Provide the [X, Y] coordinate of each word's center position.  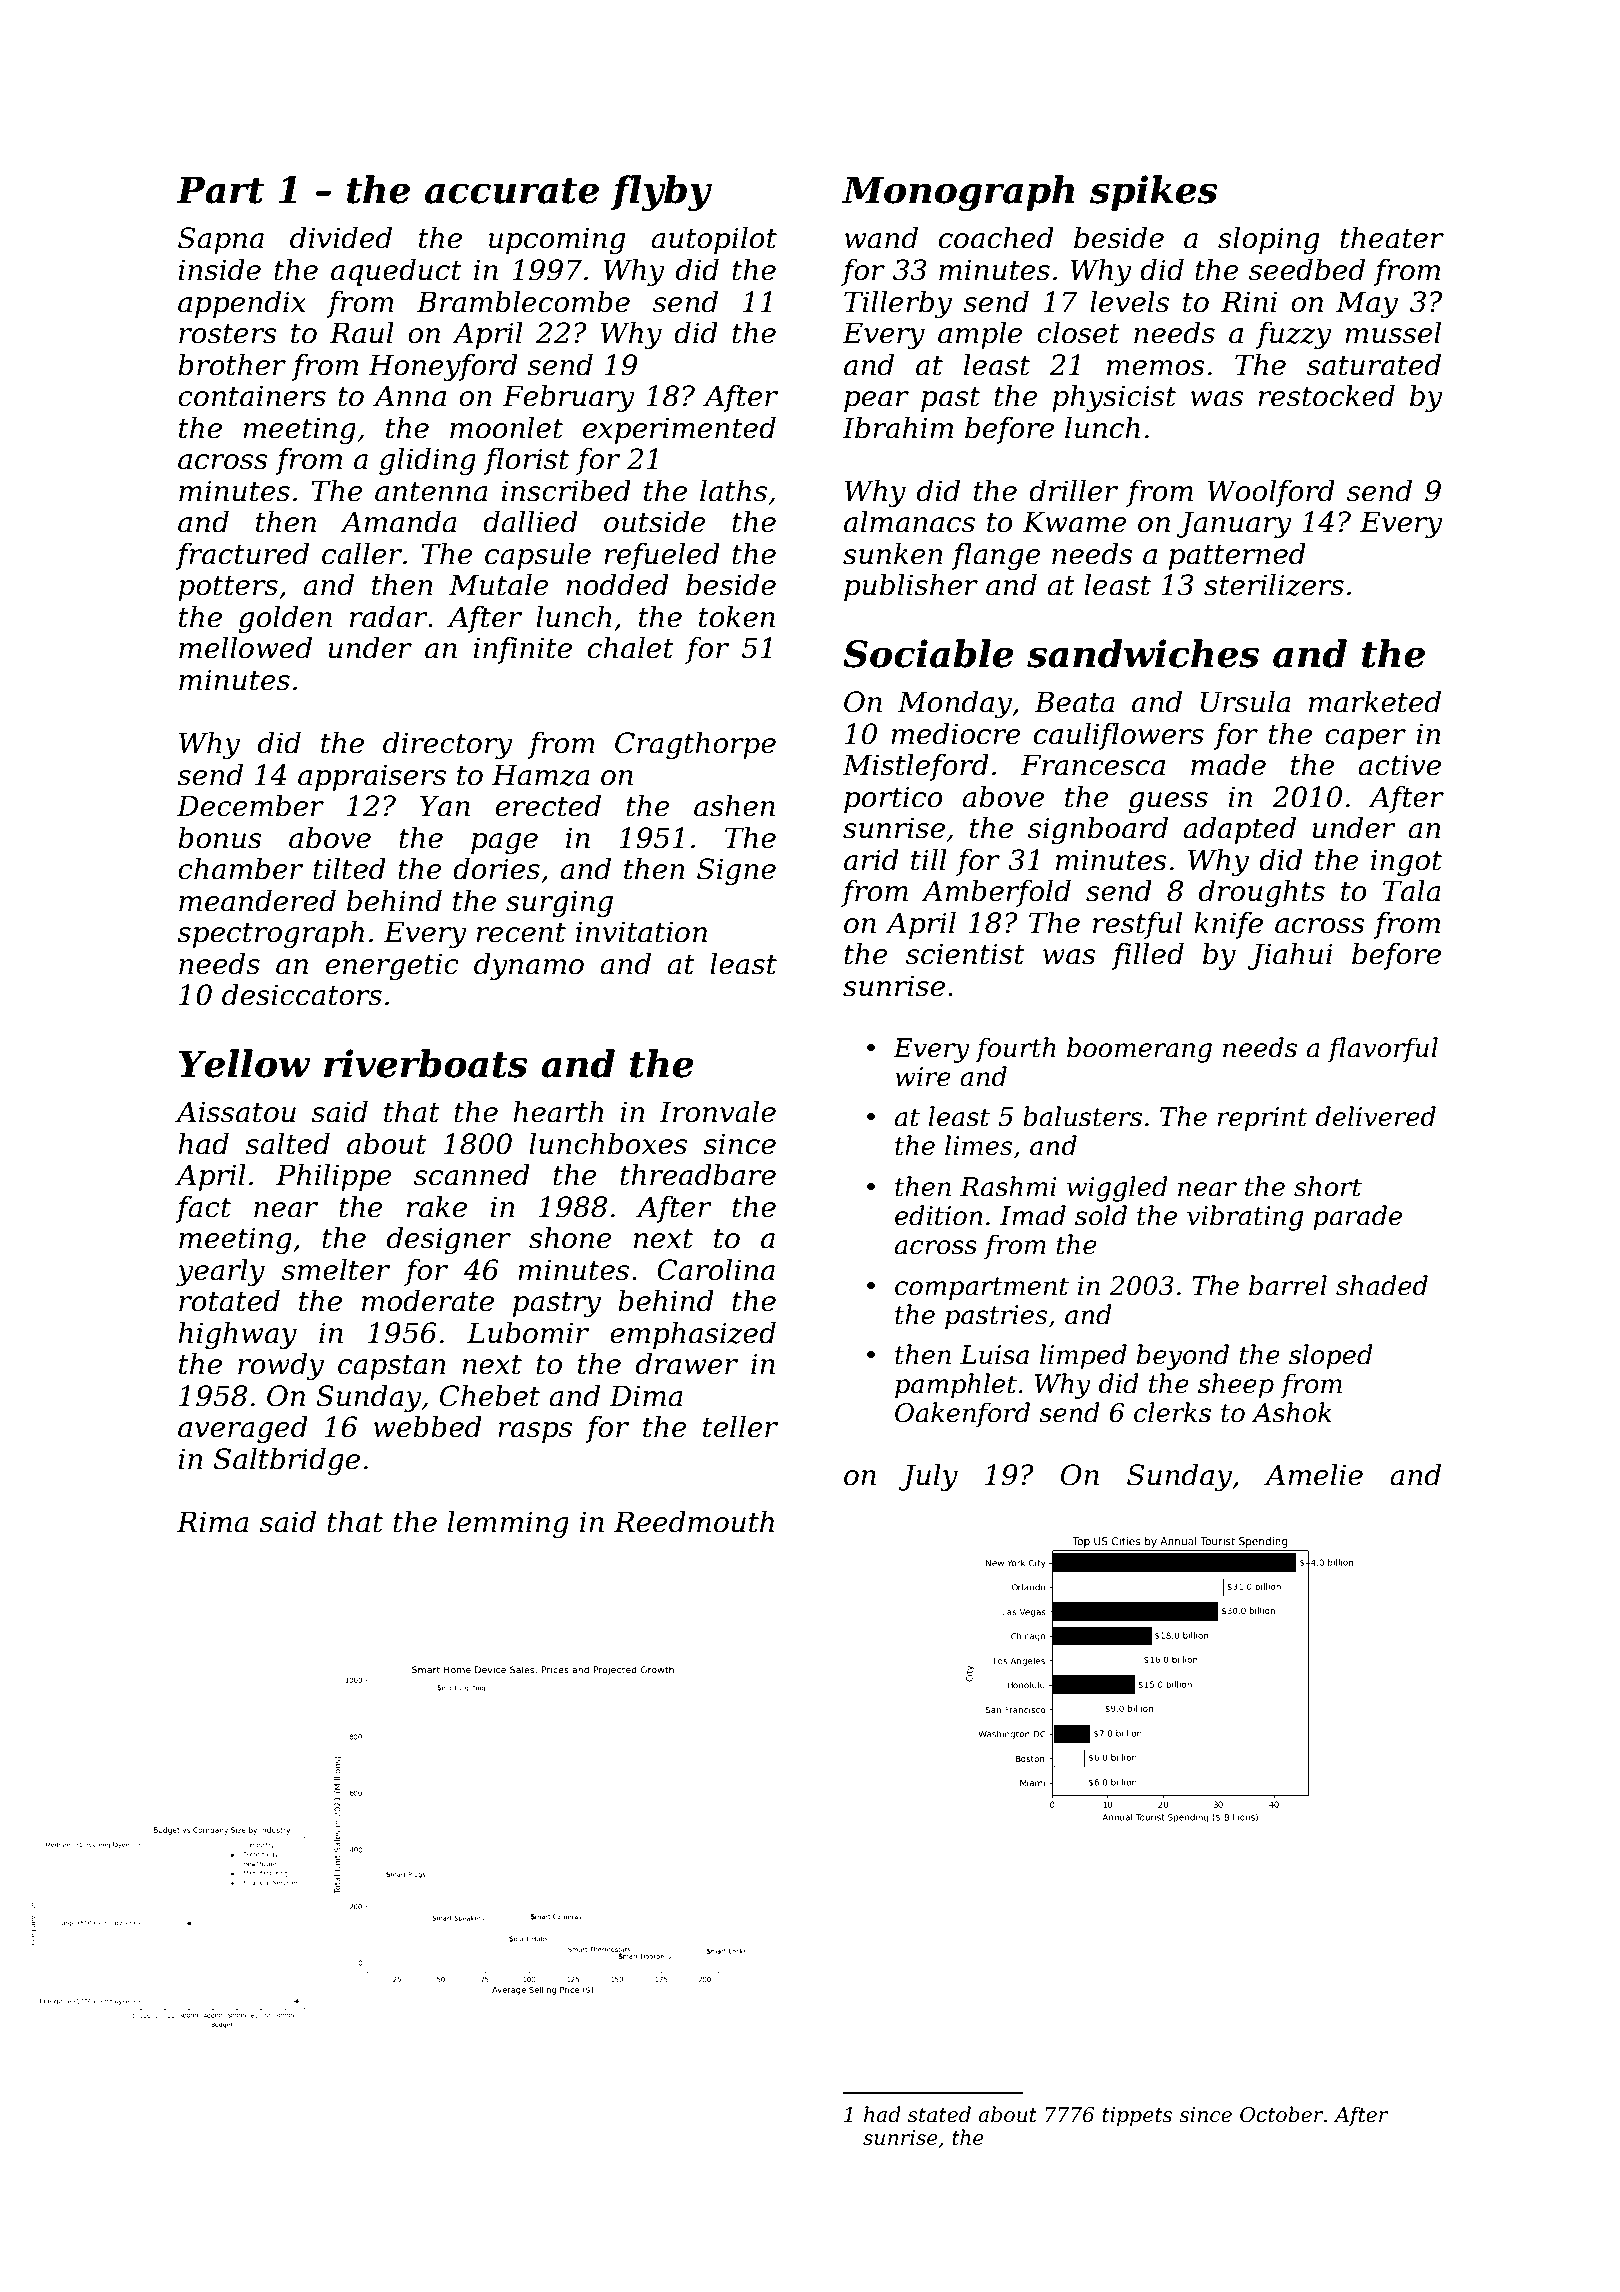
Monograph [958, 193]
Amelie [1313, 1475]
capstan [392, 1367]
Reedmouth [694, 1522]
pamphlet [956, 1386]
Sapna [221, 240]
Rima [213, 1522]
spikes [1154, 193]
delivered [1375, 1116]
